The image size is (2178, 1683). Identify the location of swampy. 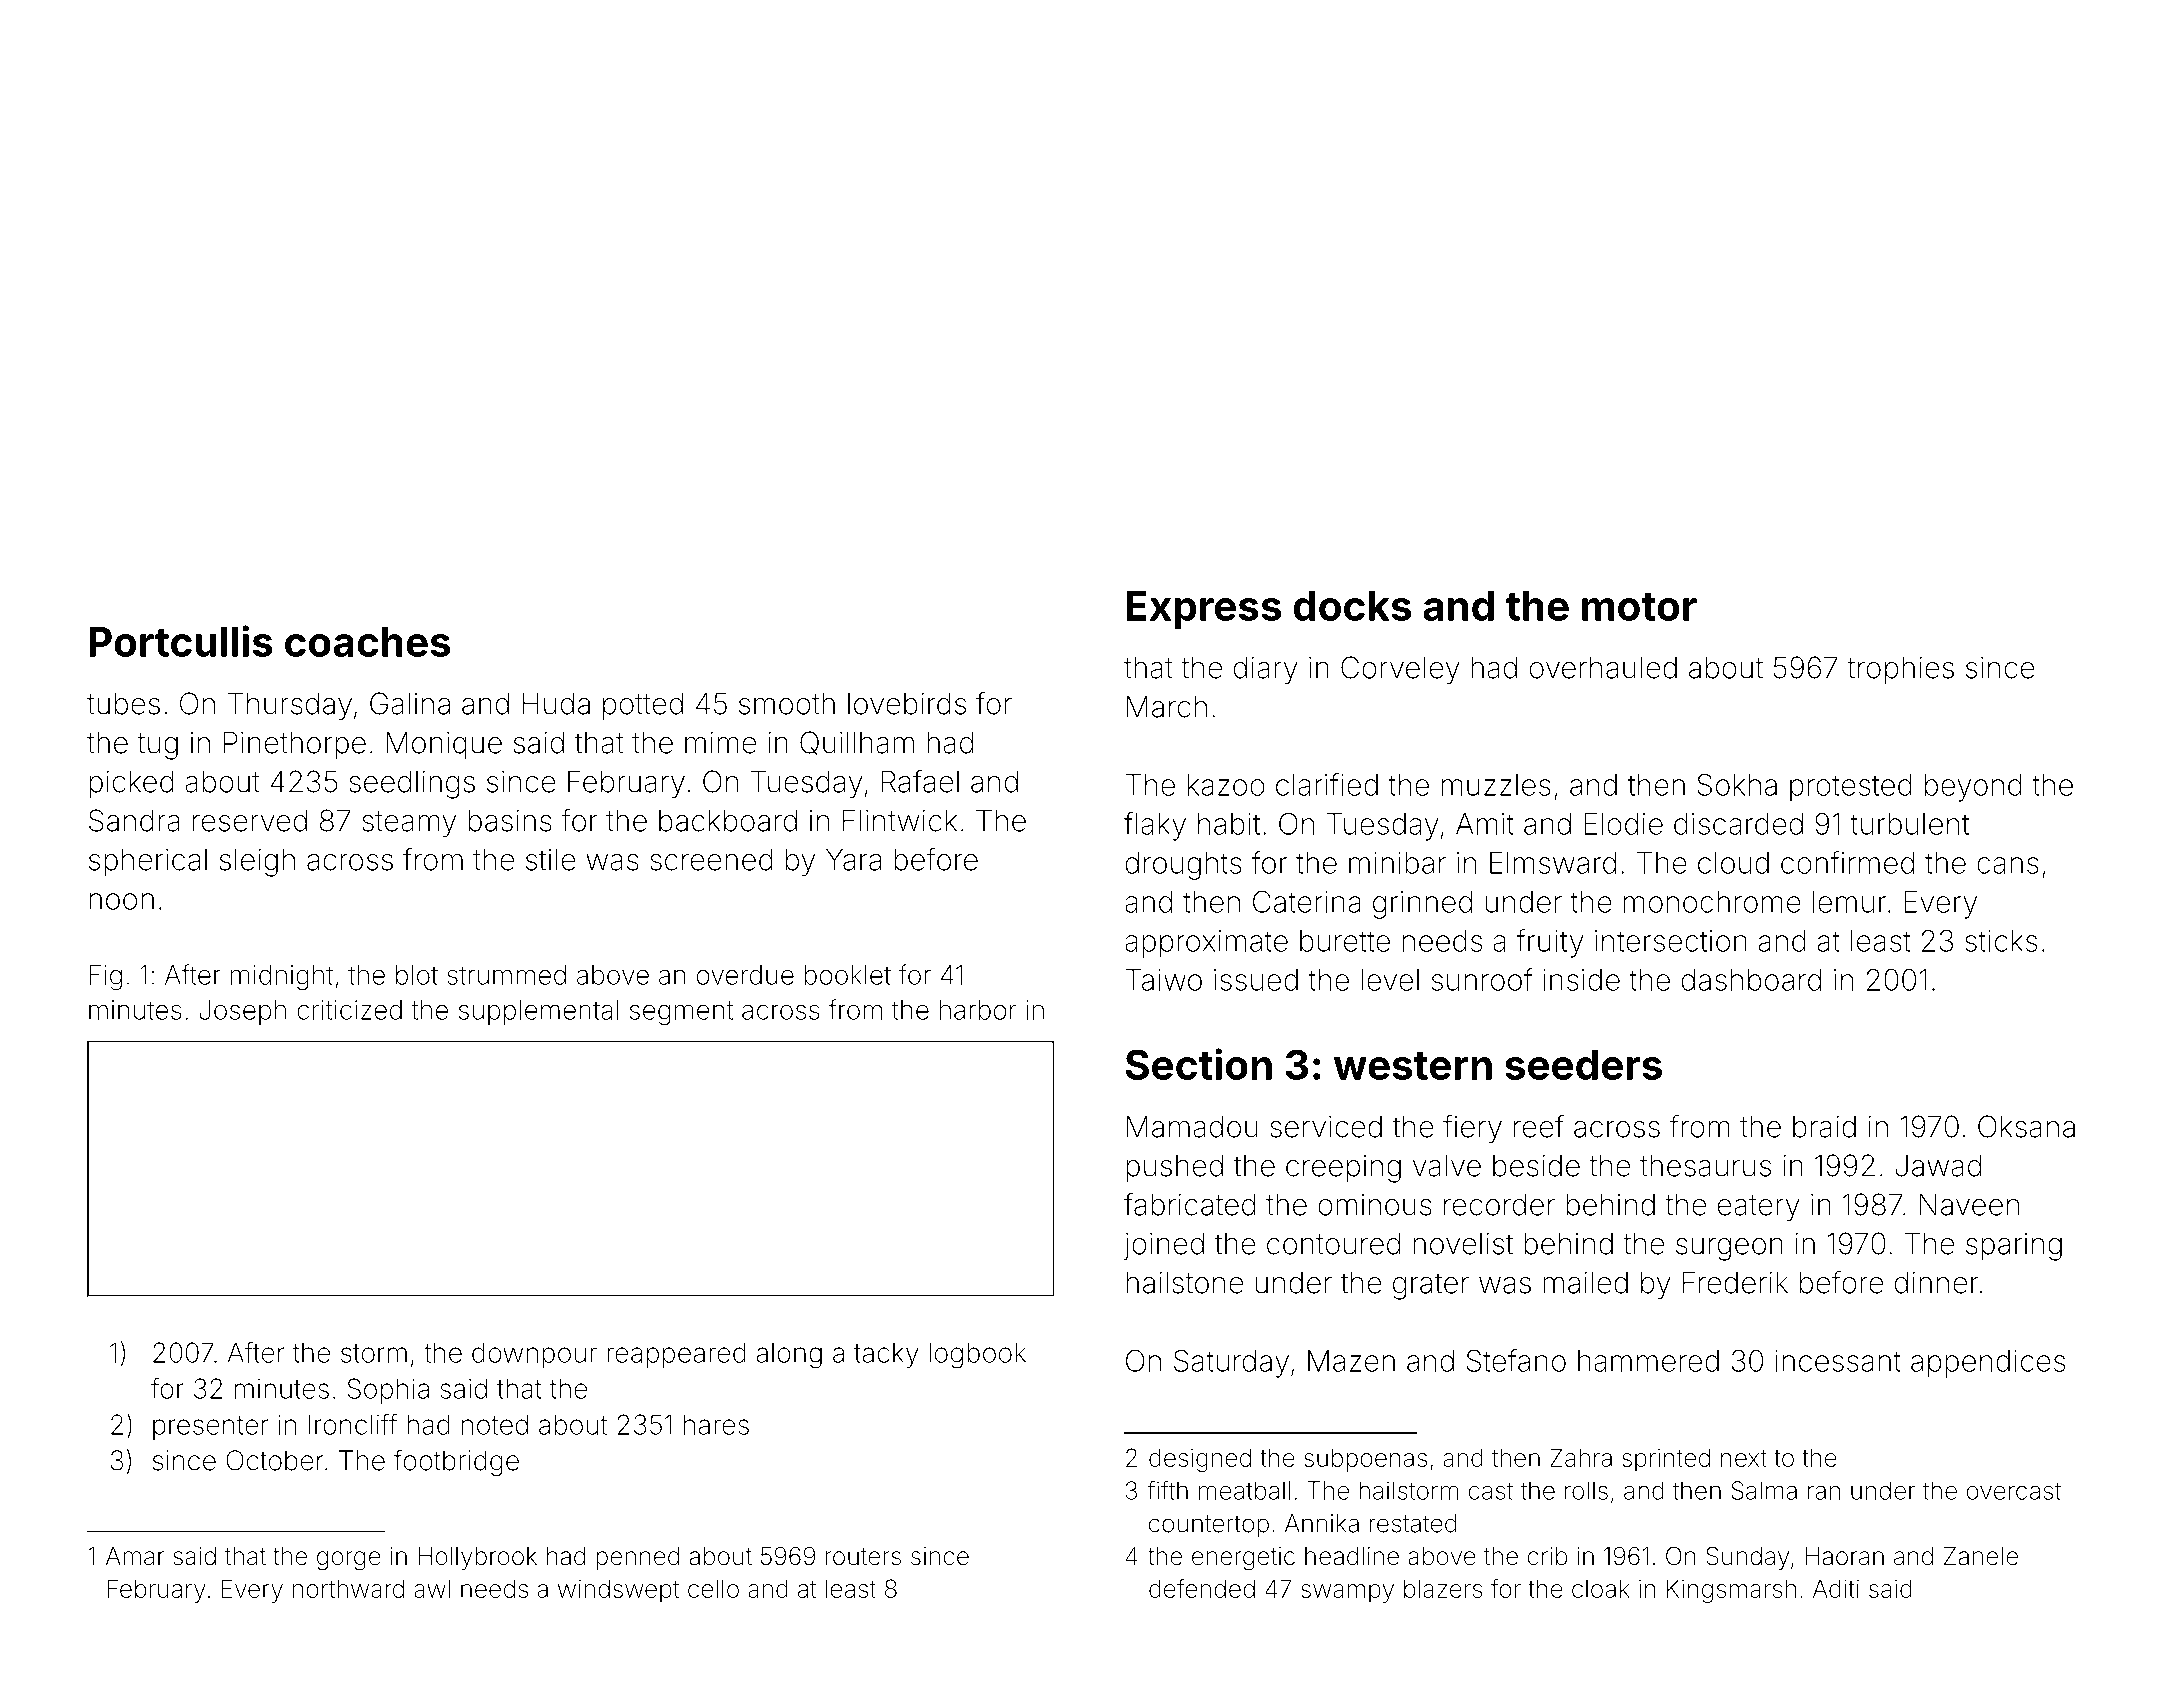
(1347, 1593).
